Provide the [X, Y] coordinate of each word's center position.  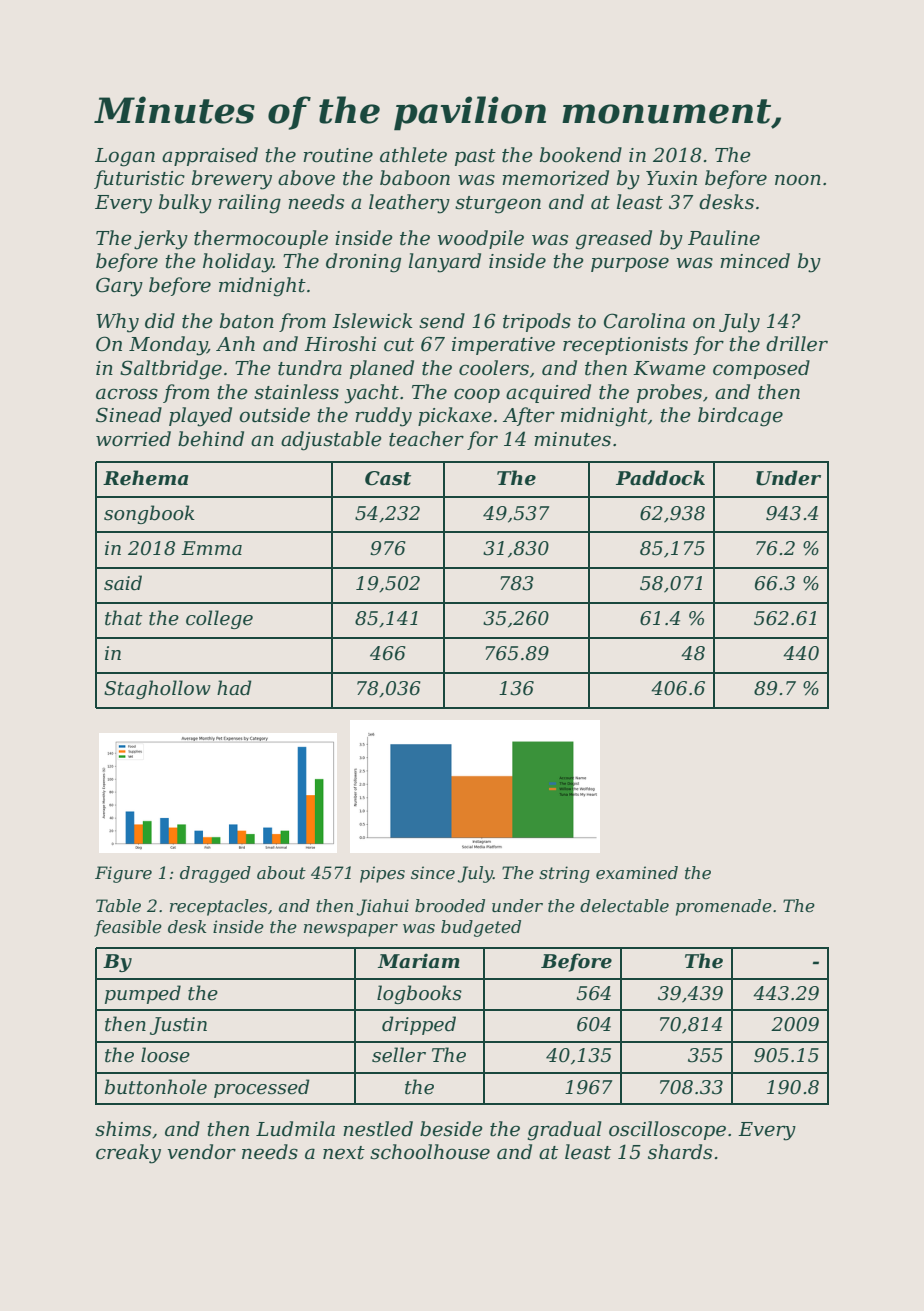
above [306, 178]
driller [797, 344]
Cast [388, 478]
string [564, 874]
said [123, 583]
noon [798, 180]
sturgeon [498, 205]
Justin [178, 1026]
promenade [724, 907]
